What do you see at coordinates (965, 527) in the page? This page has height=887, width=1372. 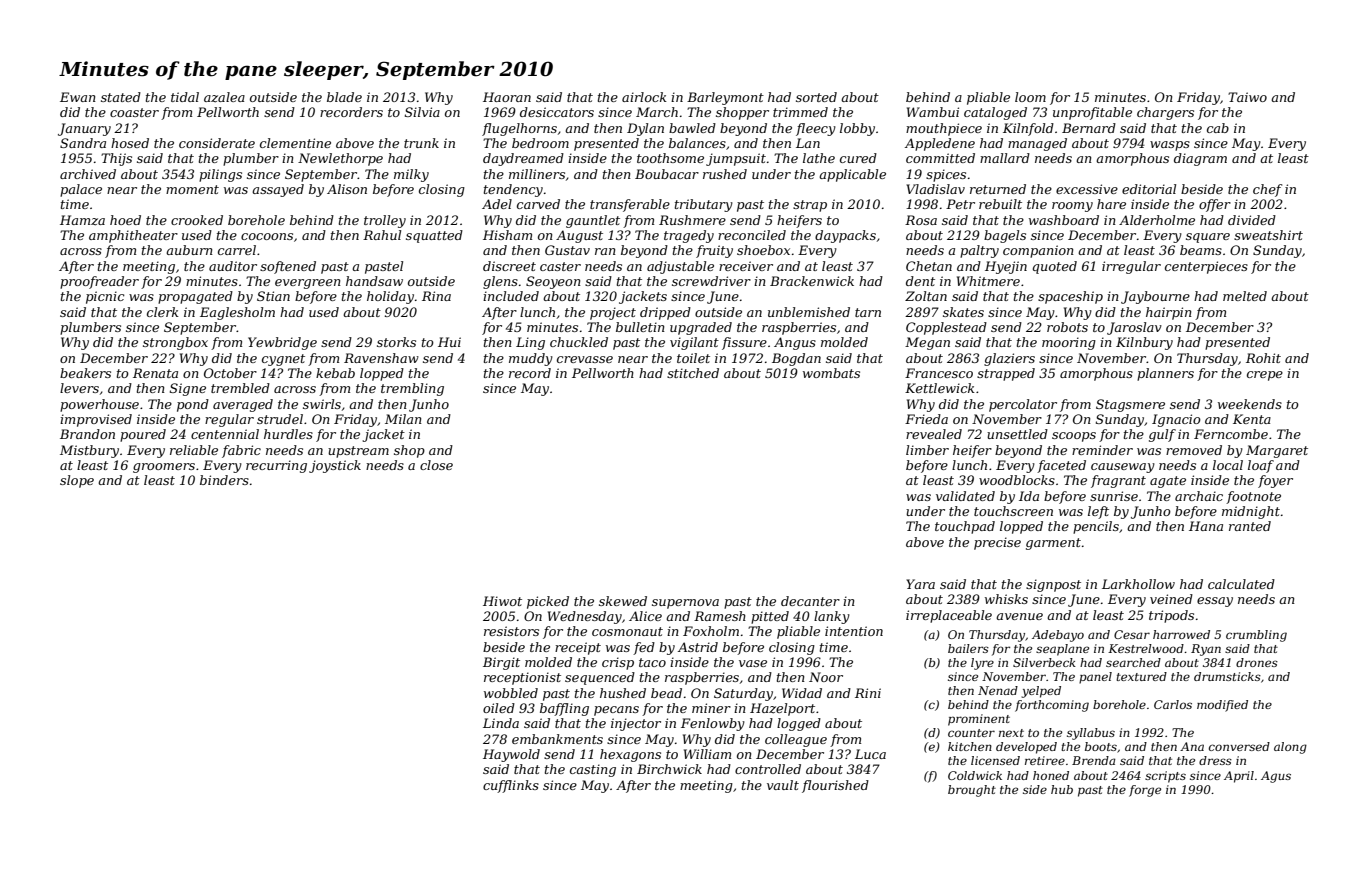 I see `touchpad` at bounding box center [965, 527].
